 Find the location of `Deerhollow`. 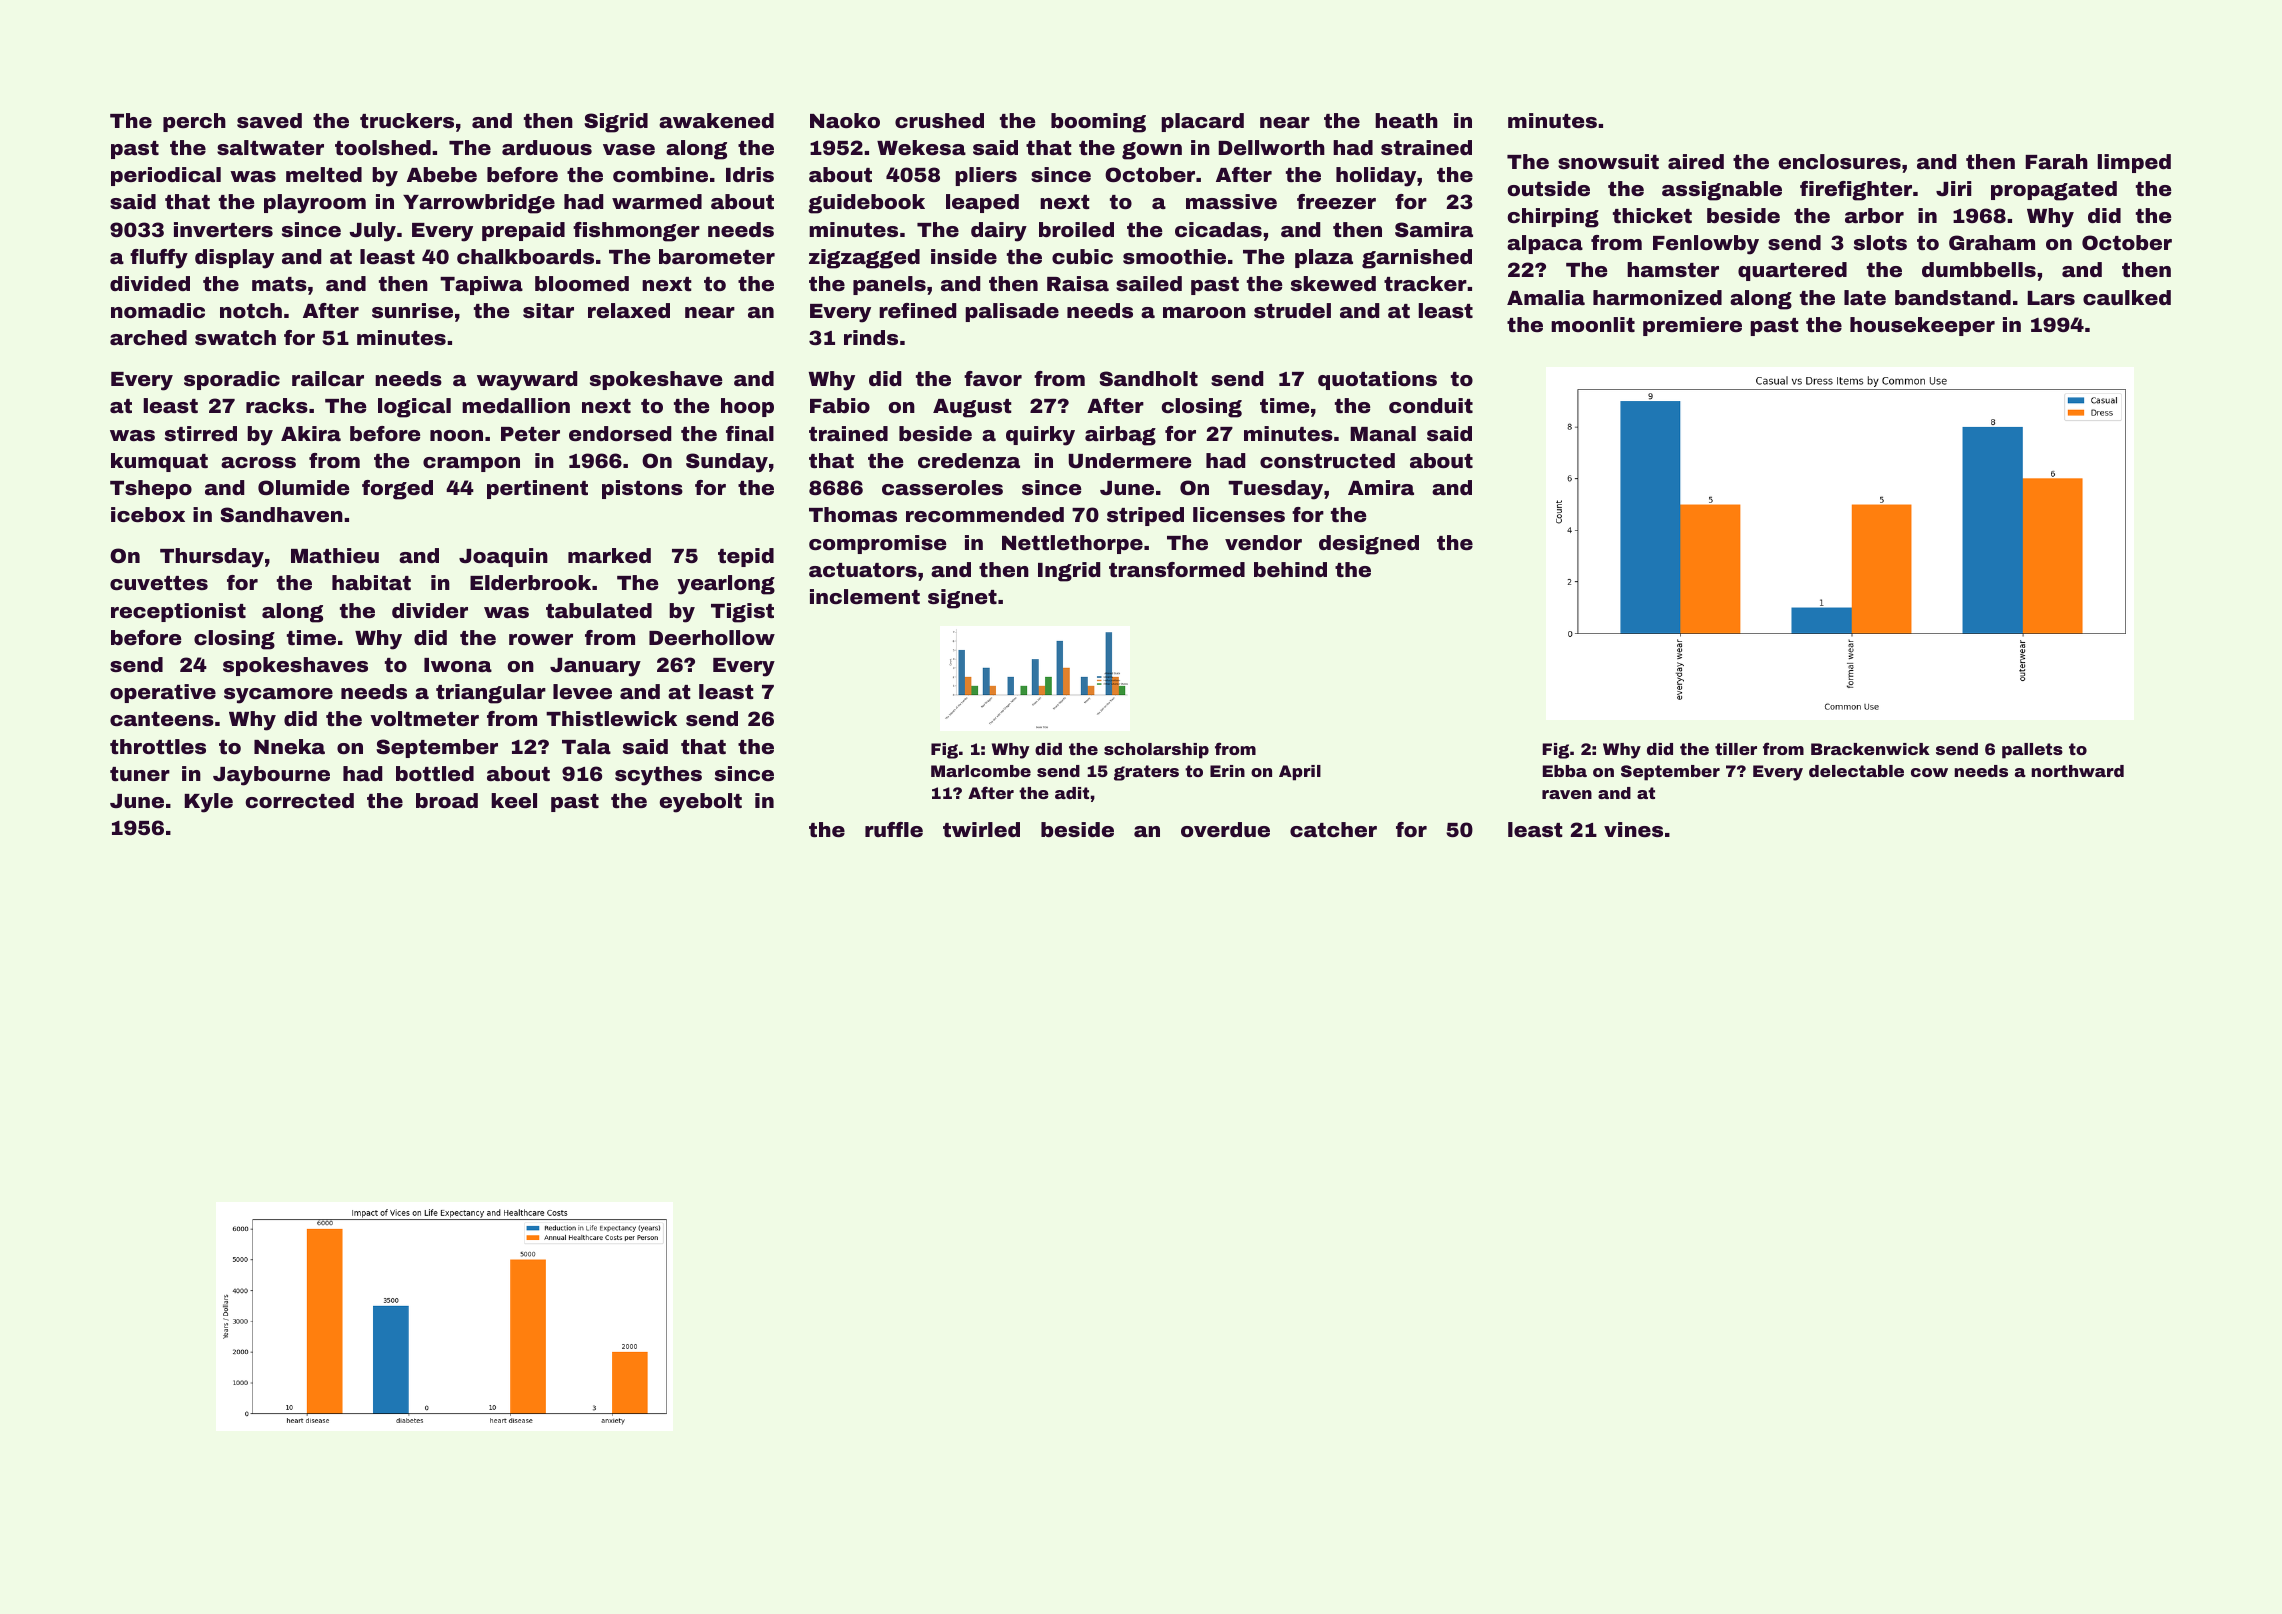

Deerhollow is located at coordinates (712, 637).
